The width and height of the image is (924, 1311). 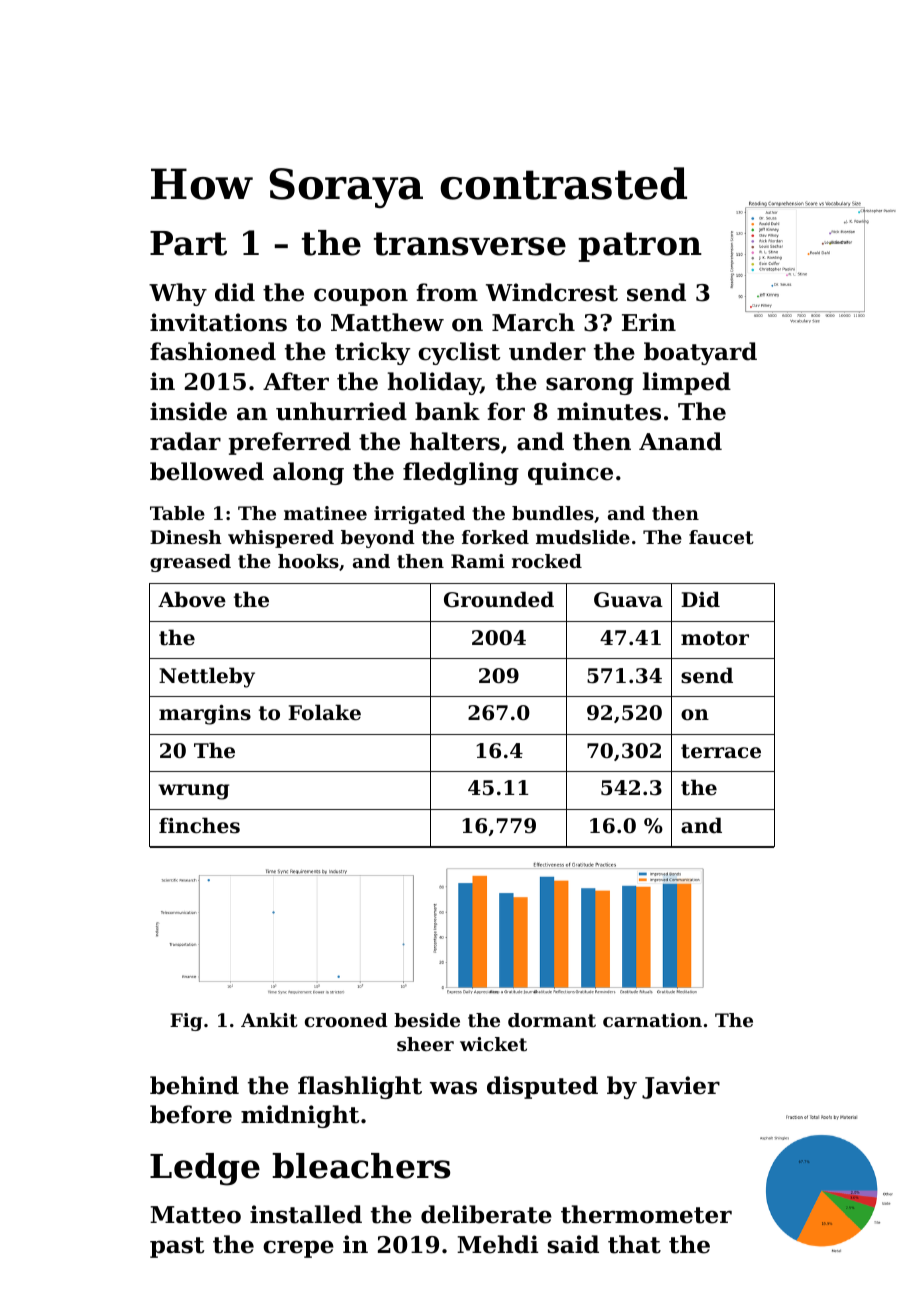 I want to click on deliberate, so click(x=486, y=1214).
